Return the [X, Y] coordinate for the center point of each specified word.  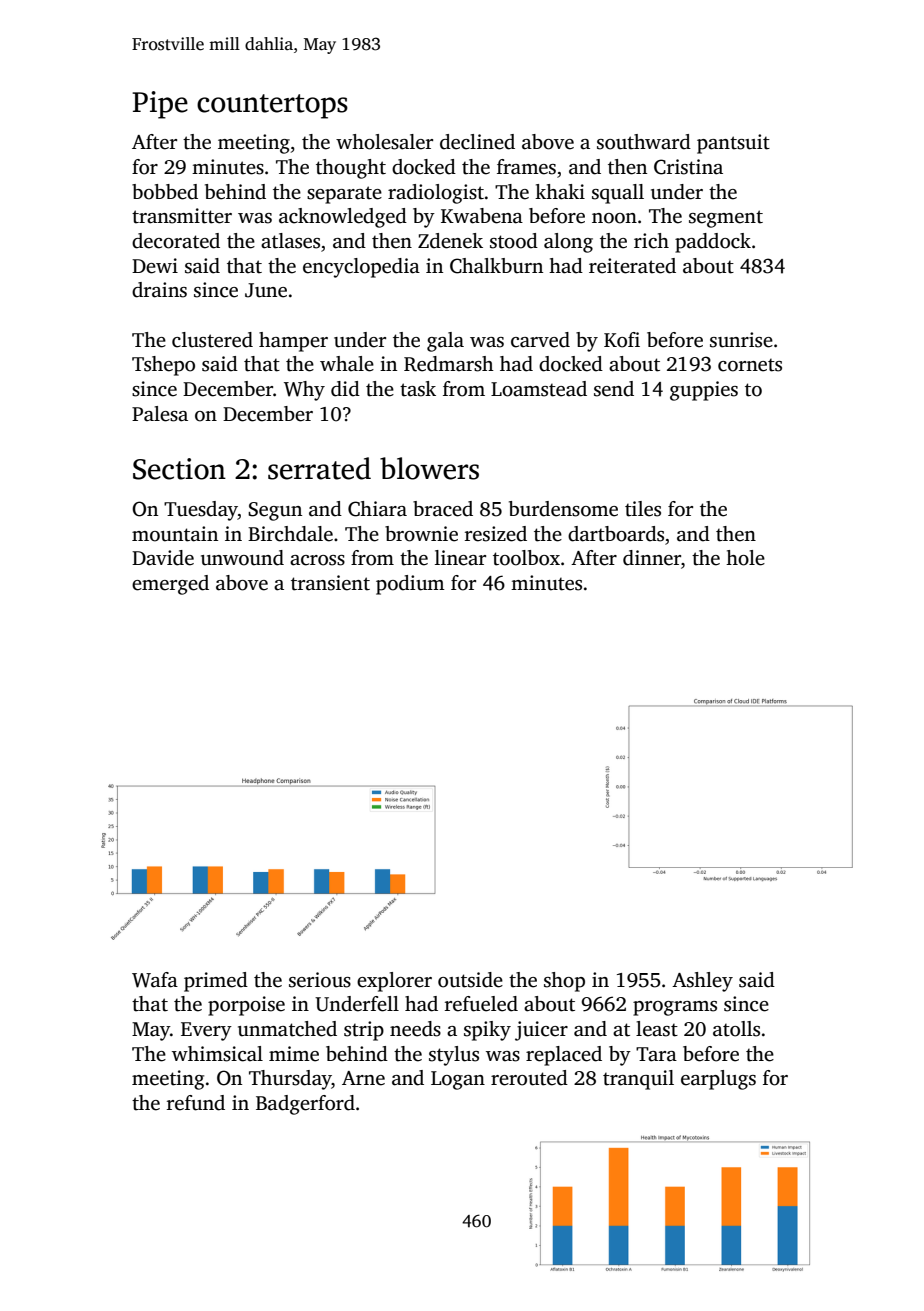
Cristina [688, 167]
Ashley [702, 982]
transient [330, 583]
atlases [290, 241]
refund [196, 1103]
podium [410, 585]
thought [351, 169]
